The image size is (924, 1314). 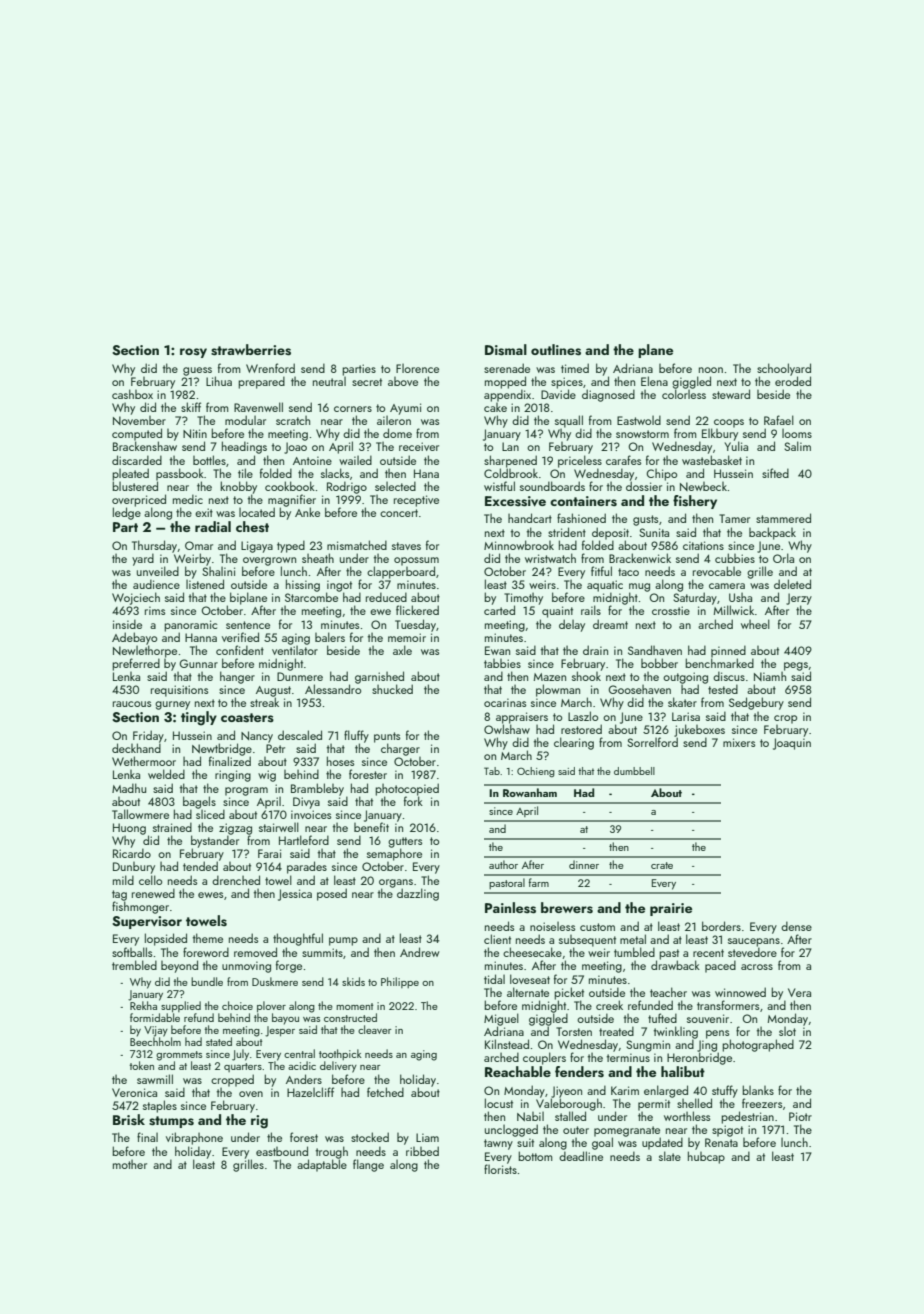 What do you see at coordinates (193, 353) in the screenshot?
I see `rosy` at bounding box center [193, 353].
